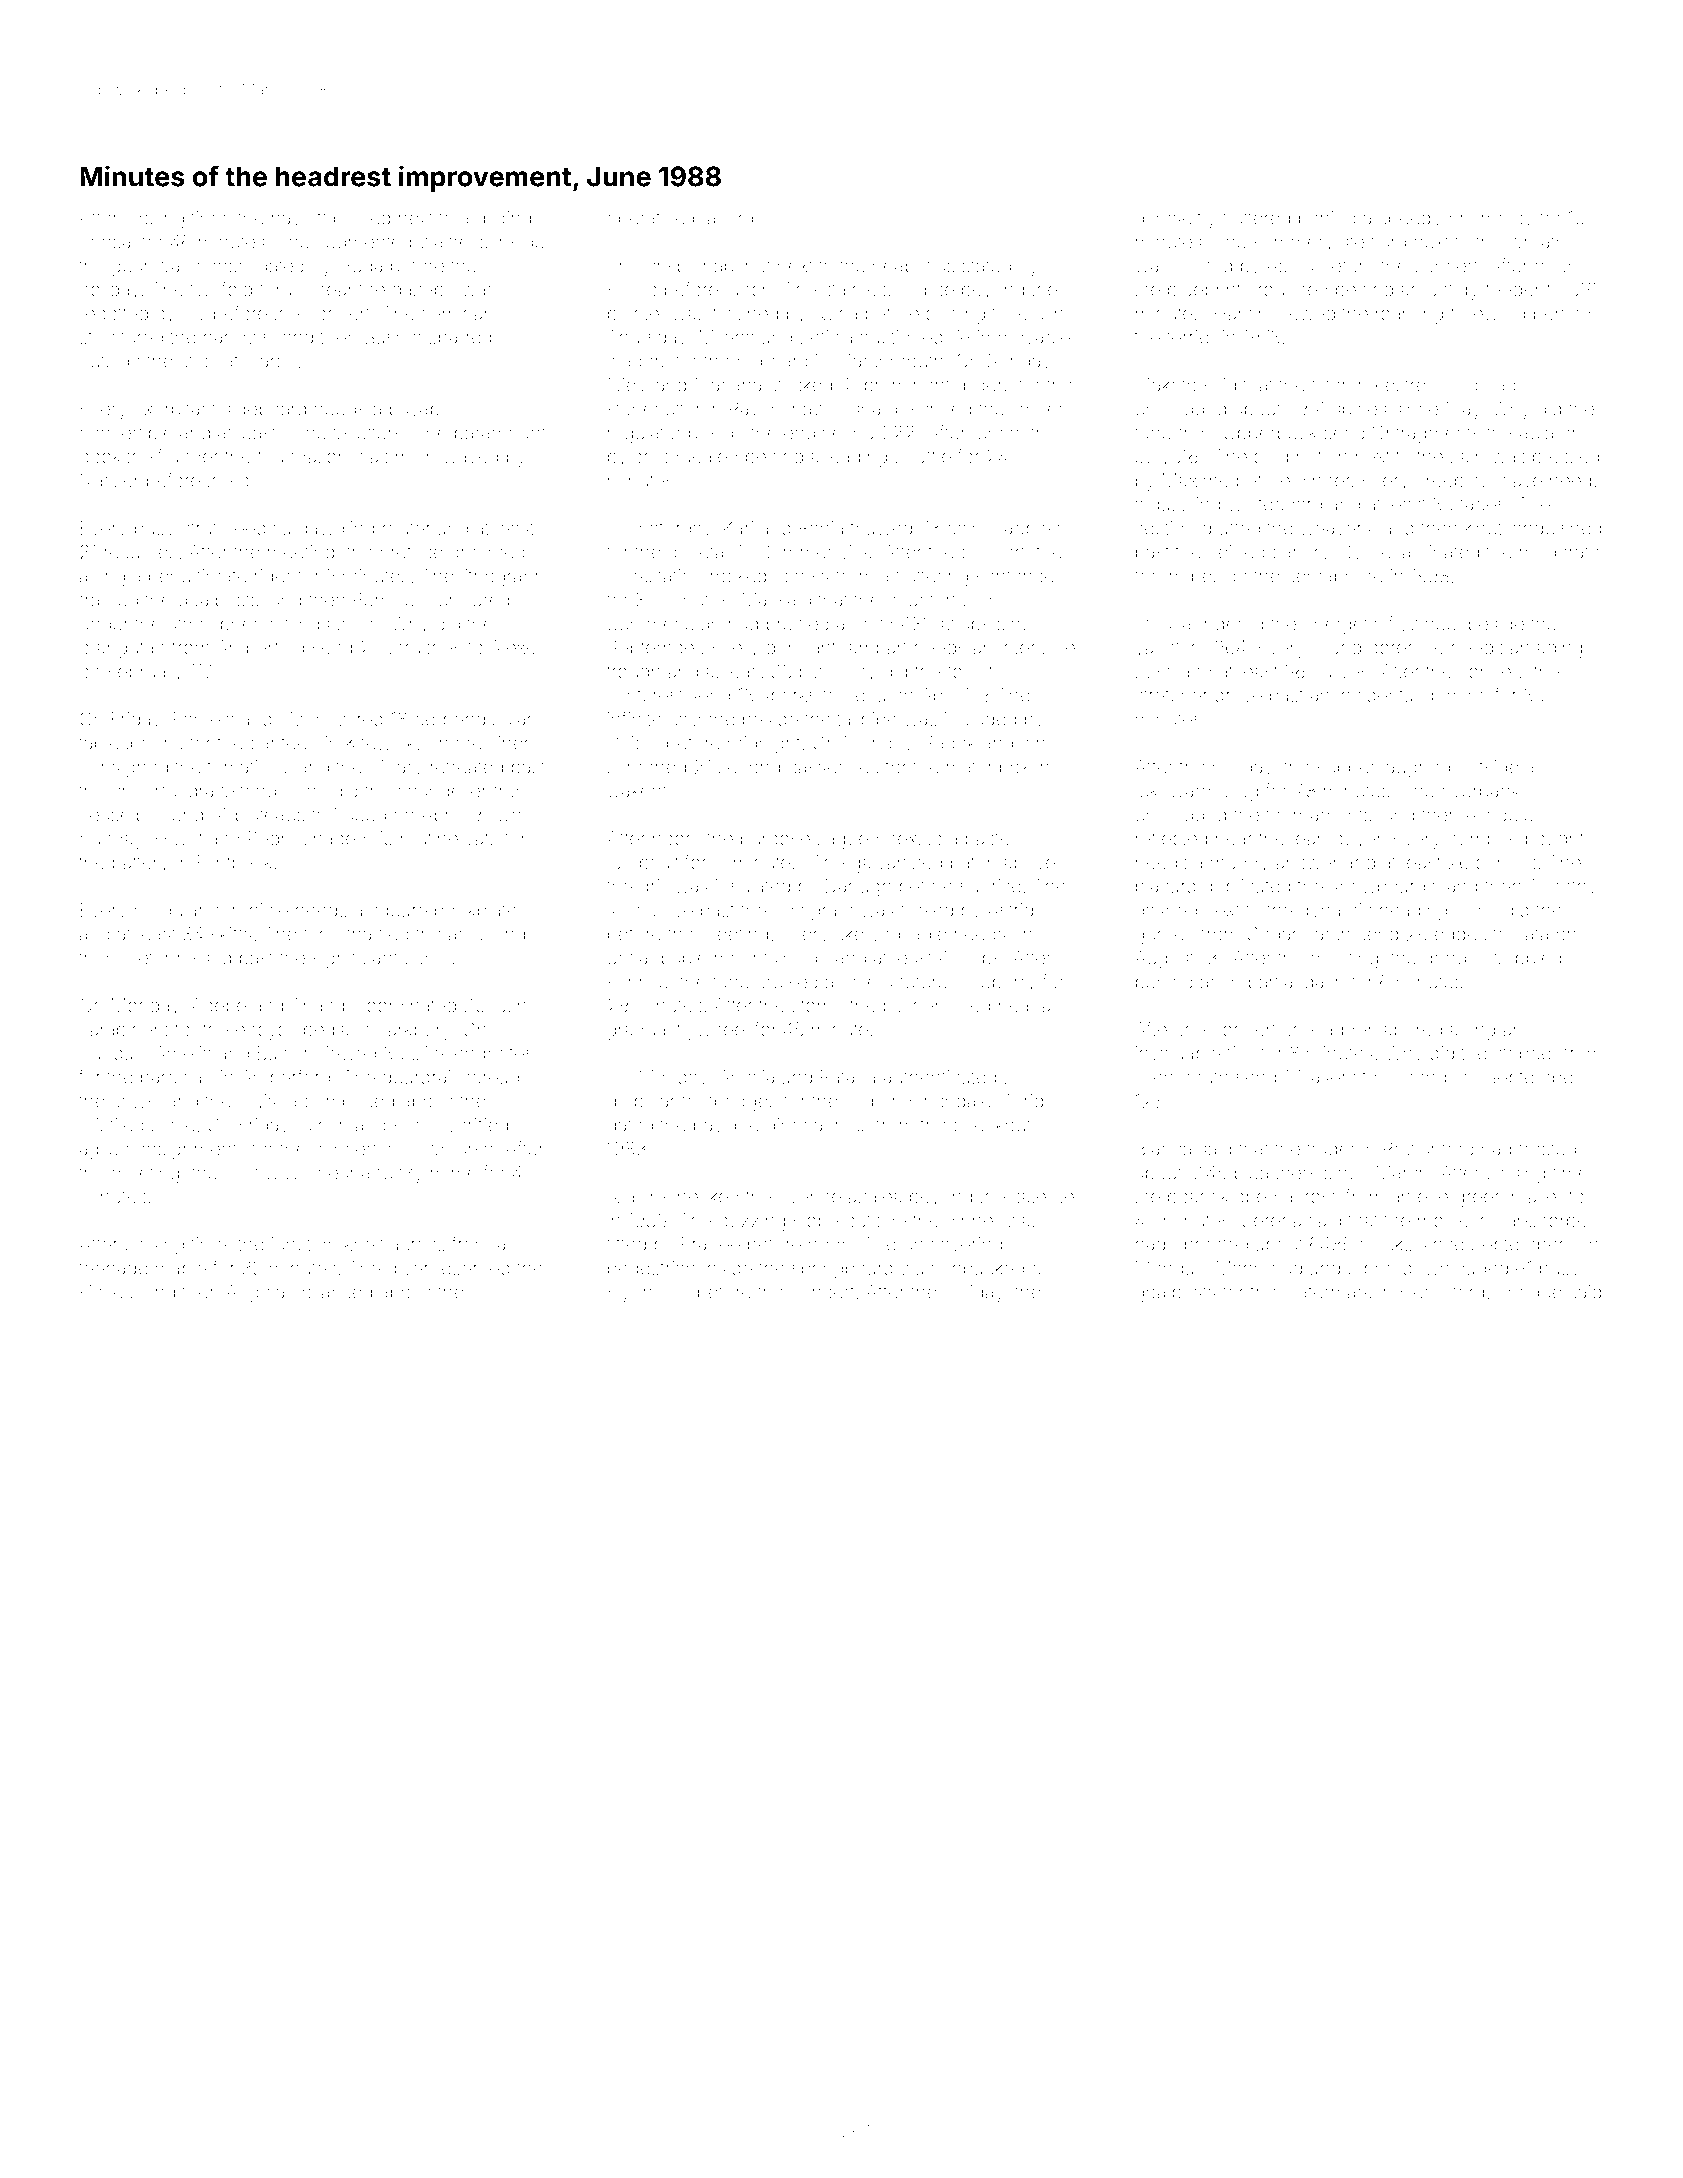 This screenshot has height=2178, width=1683. Describe the element at coordinates (897, 864) in the screenshot. I see `galvanized` at that location.
